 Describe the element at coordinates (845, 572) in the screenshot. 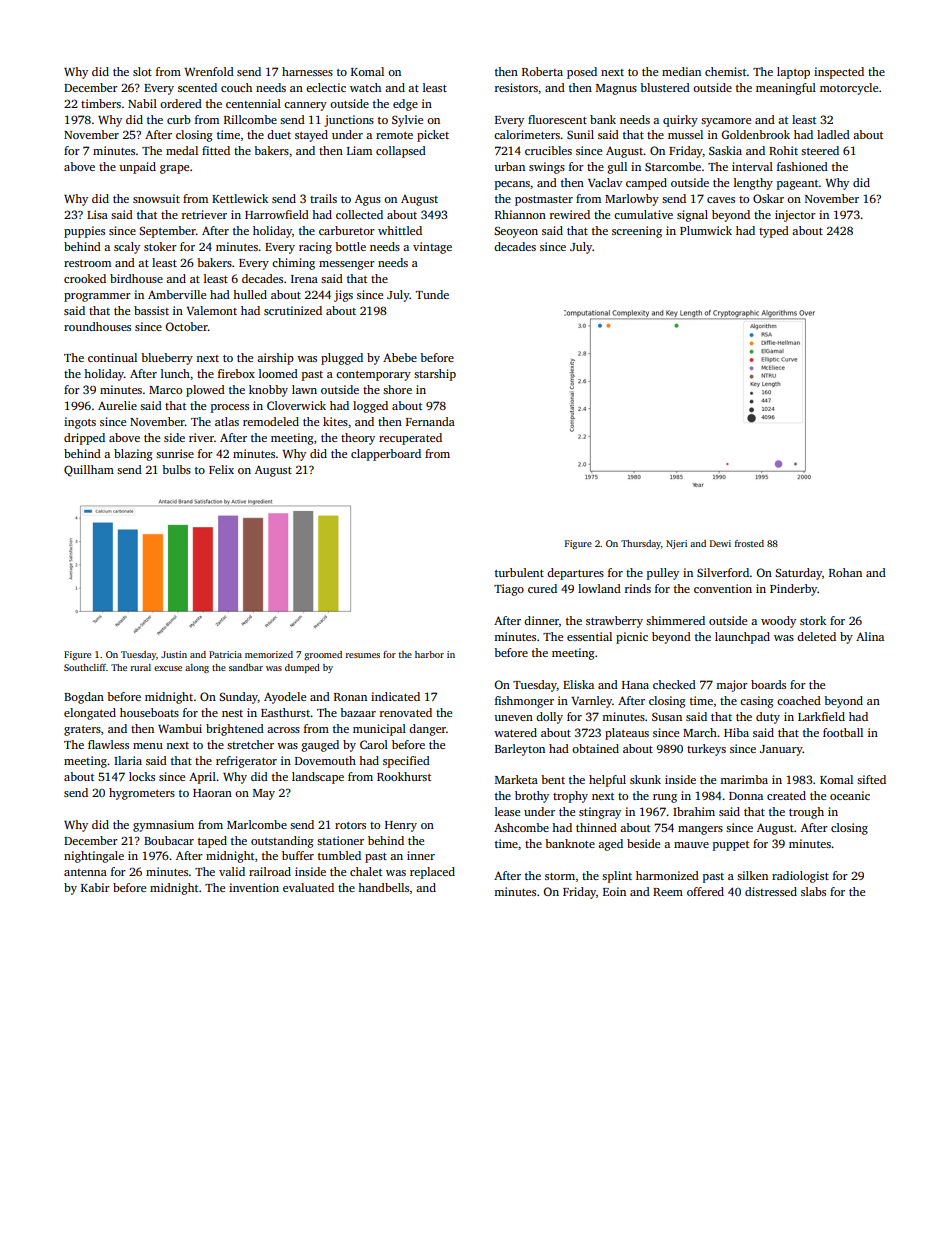

I see `Rohan` at that location.
